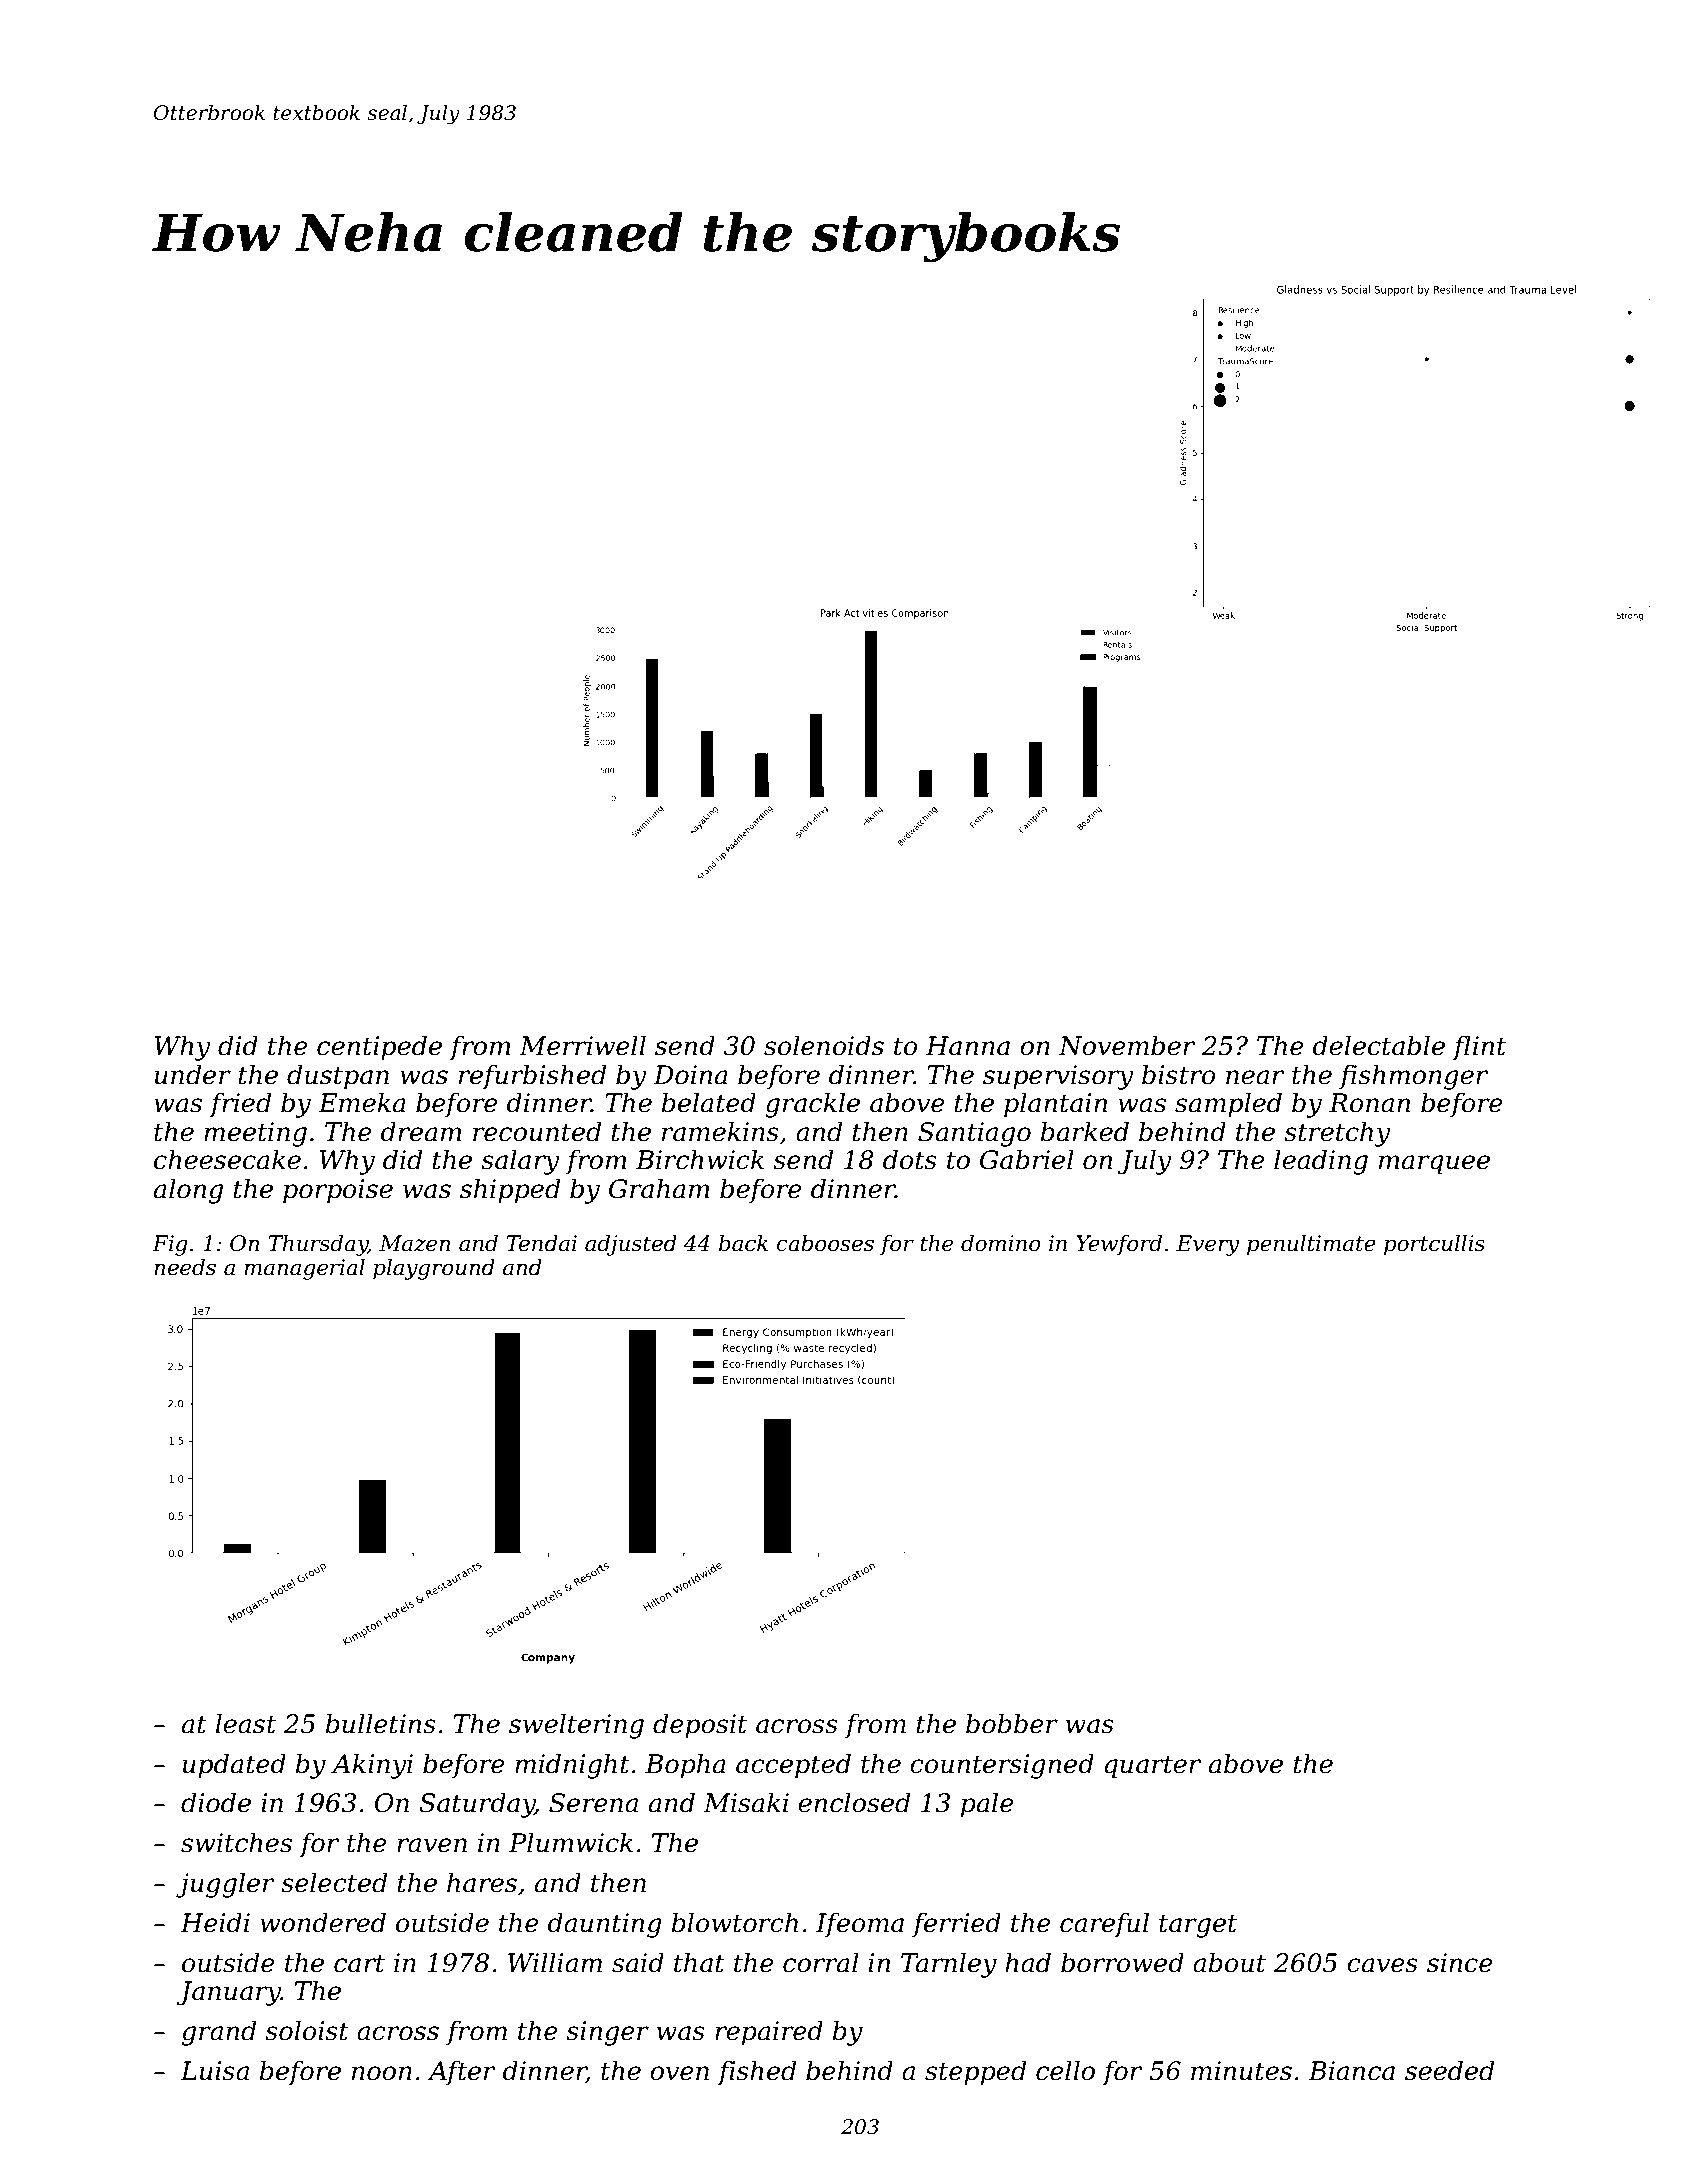  Describe the element at coordinates (824, 1045) in the page. I see `solenoids` at that location.
